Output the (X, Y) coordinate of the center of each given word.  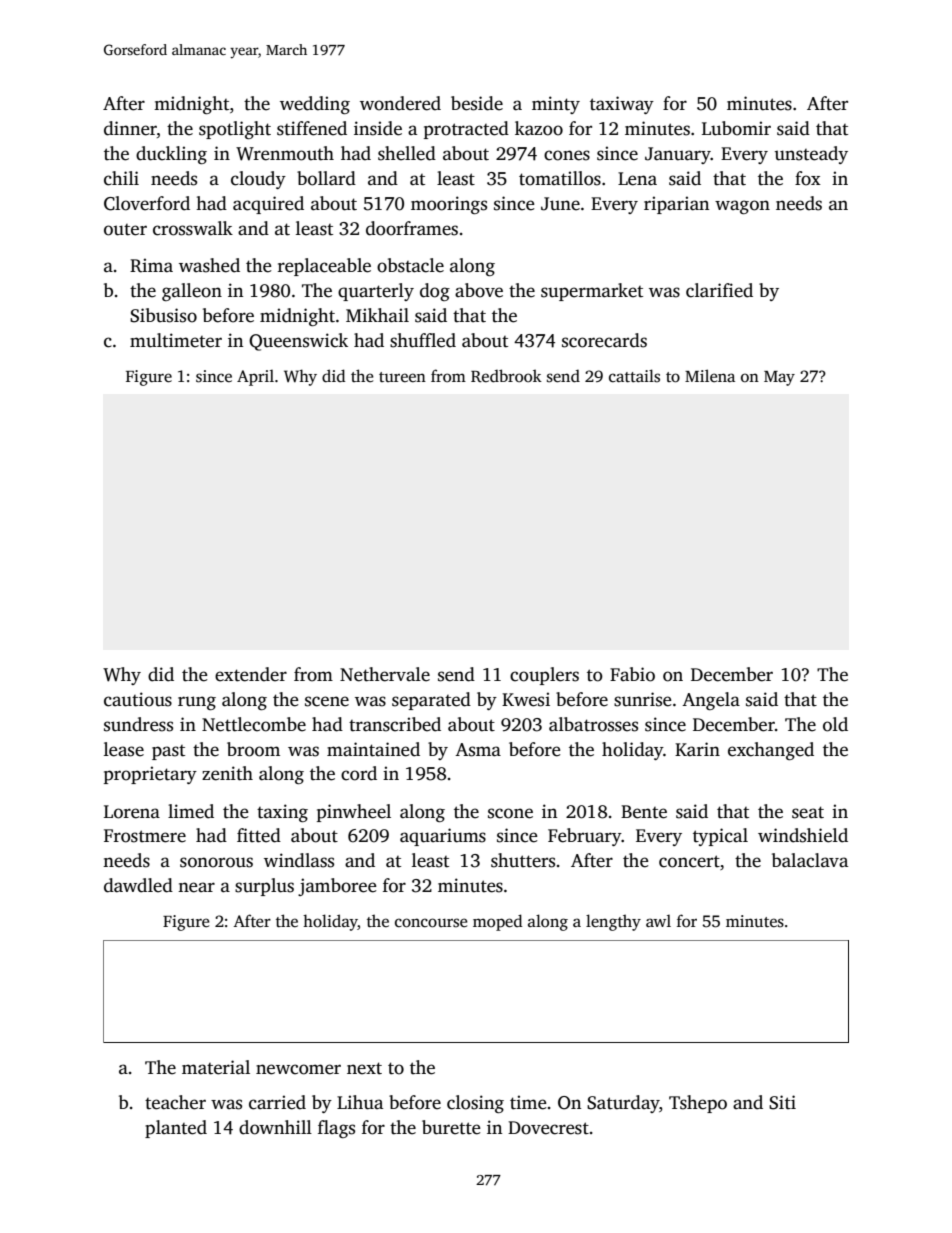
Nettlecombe (254, 724)
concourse (431, 923)
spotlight (235, 130)
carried (277, 1102)
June (560, 204)
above (479, 290)
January (678, 155)
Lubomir (736, 128)
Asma (478, 750)
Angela (711, 701)
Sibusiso (163, 315)
